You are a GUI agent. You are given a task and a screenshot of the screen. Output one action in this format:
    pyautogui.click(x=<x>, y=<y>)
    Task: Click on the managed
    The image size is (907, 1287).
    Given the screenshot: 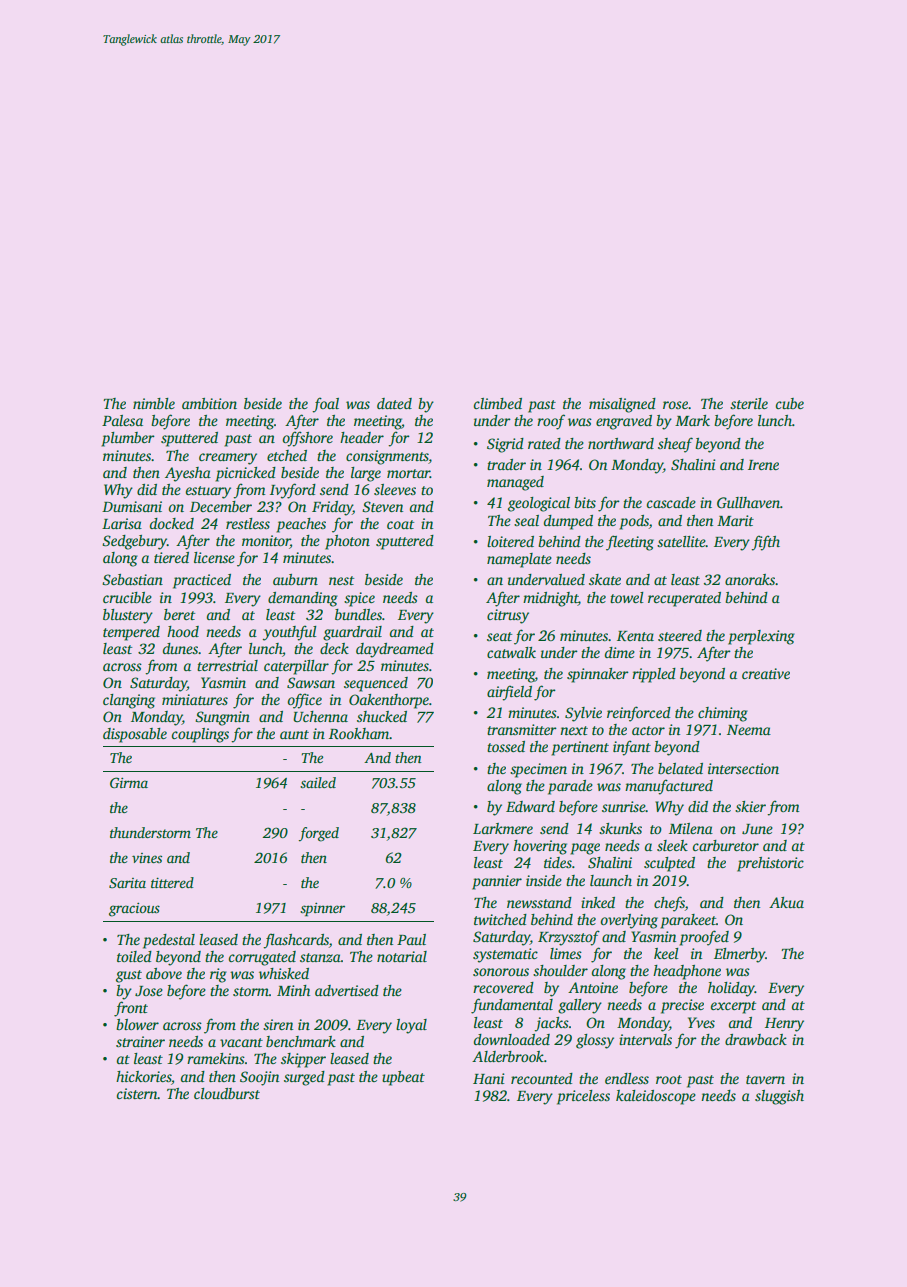 What is the action you would take?
    pyautogui.click(x=515, y=483)
